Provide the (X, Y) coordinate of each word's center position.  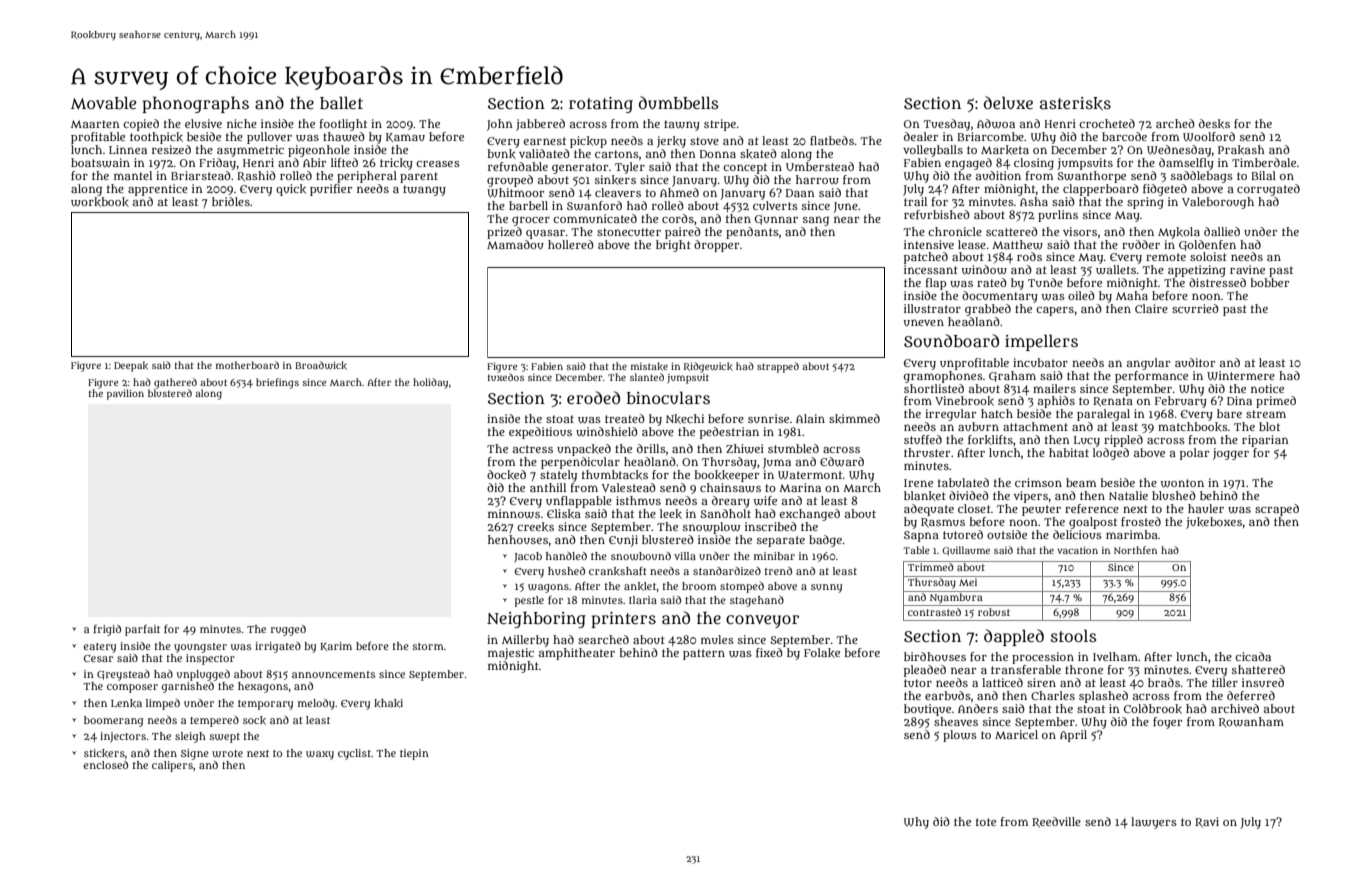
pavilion (125, 394)
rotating (601, 105)
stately (558, 476)
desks (1214, 124)
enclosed (105, 765)
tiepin (414, 754)
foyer (1167, 723)
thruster (927, 452)
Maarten (95, 124)
